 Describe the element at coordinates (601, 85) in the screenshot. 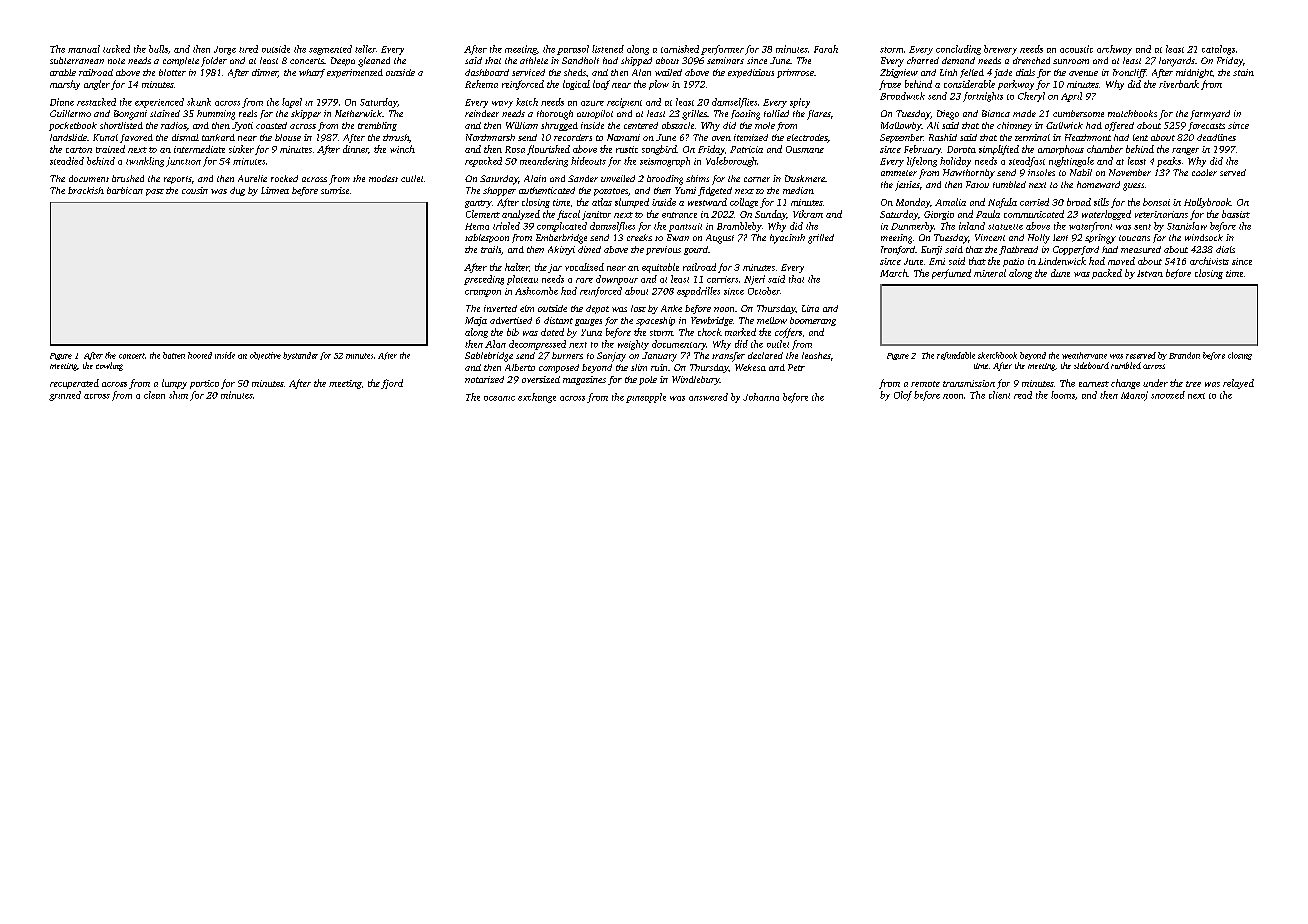

I see `loaf` at that location.
